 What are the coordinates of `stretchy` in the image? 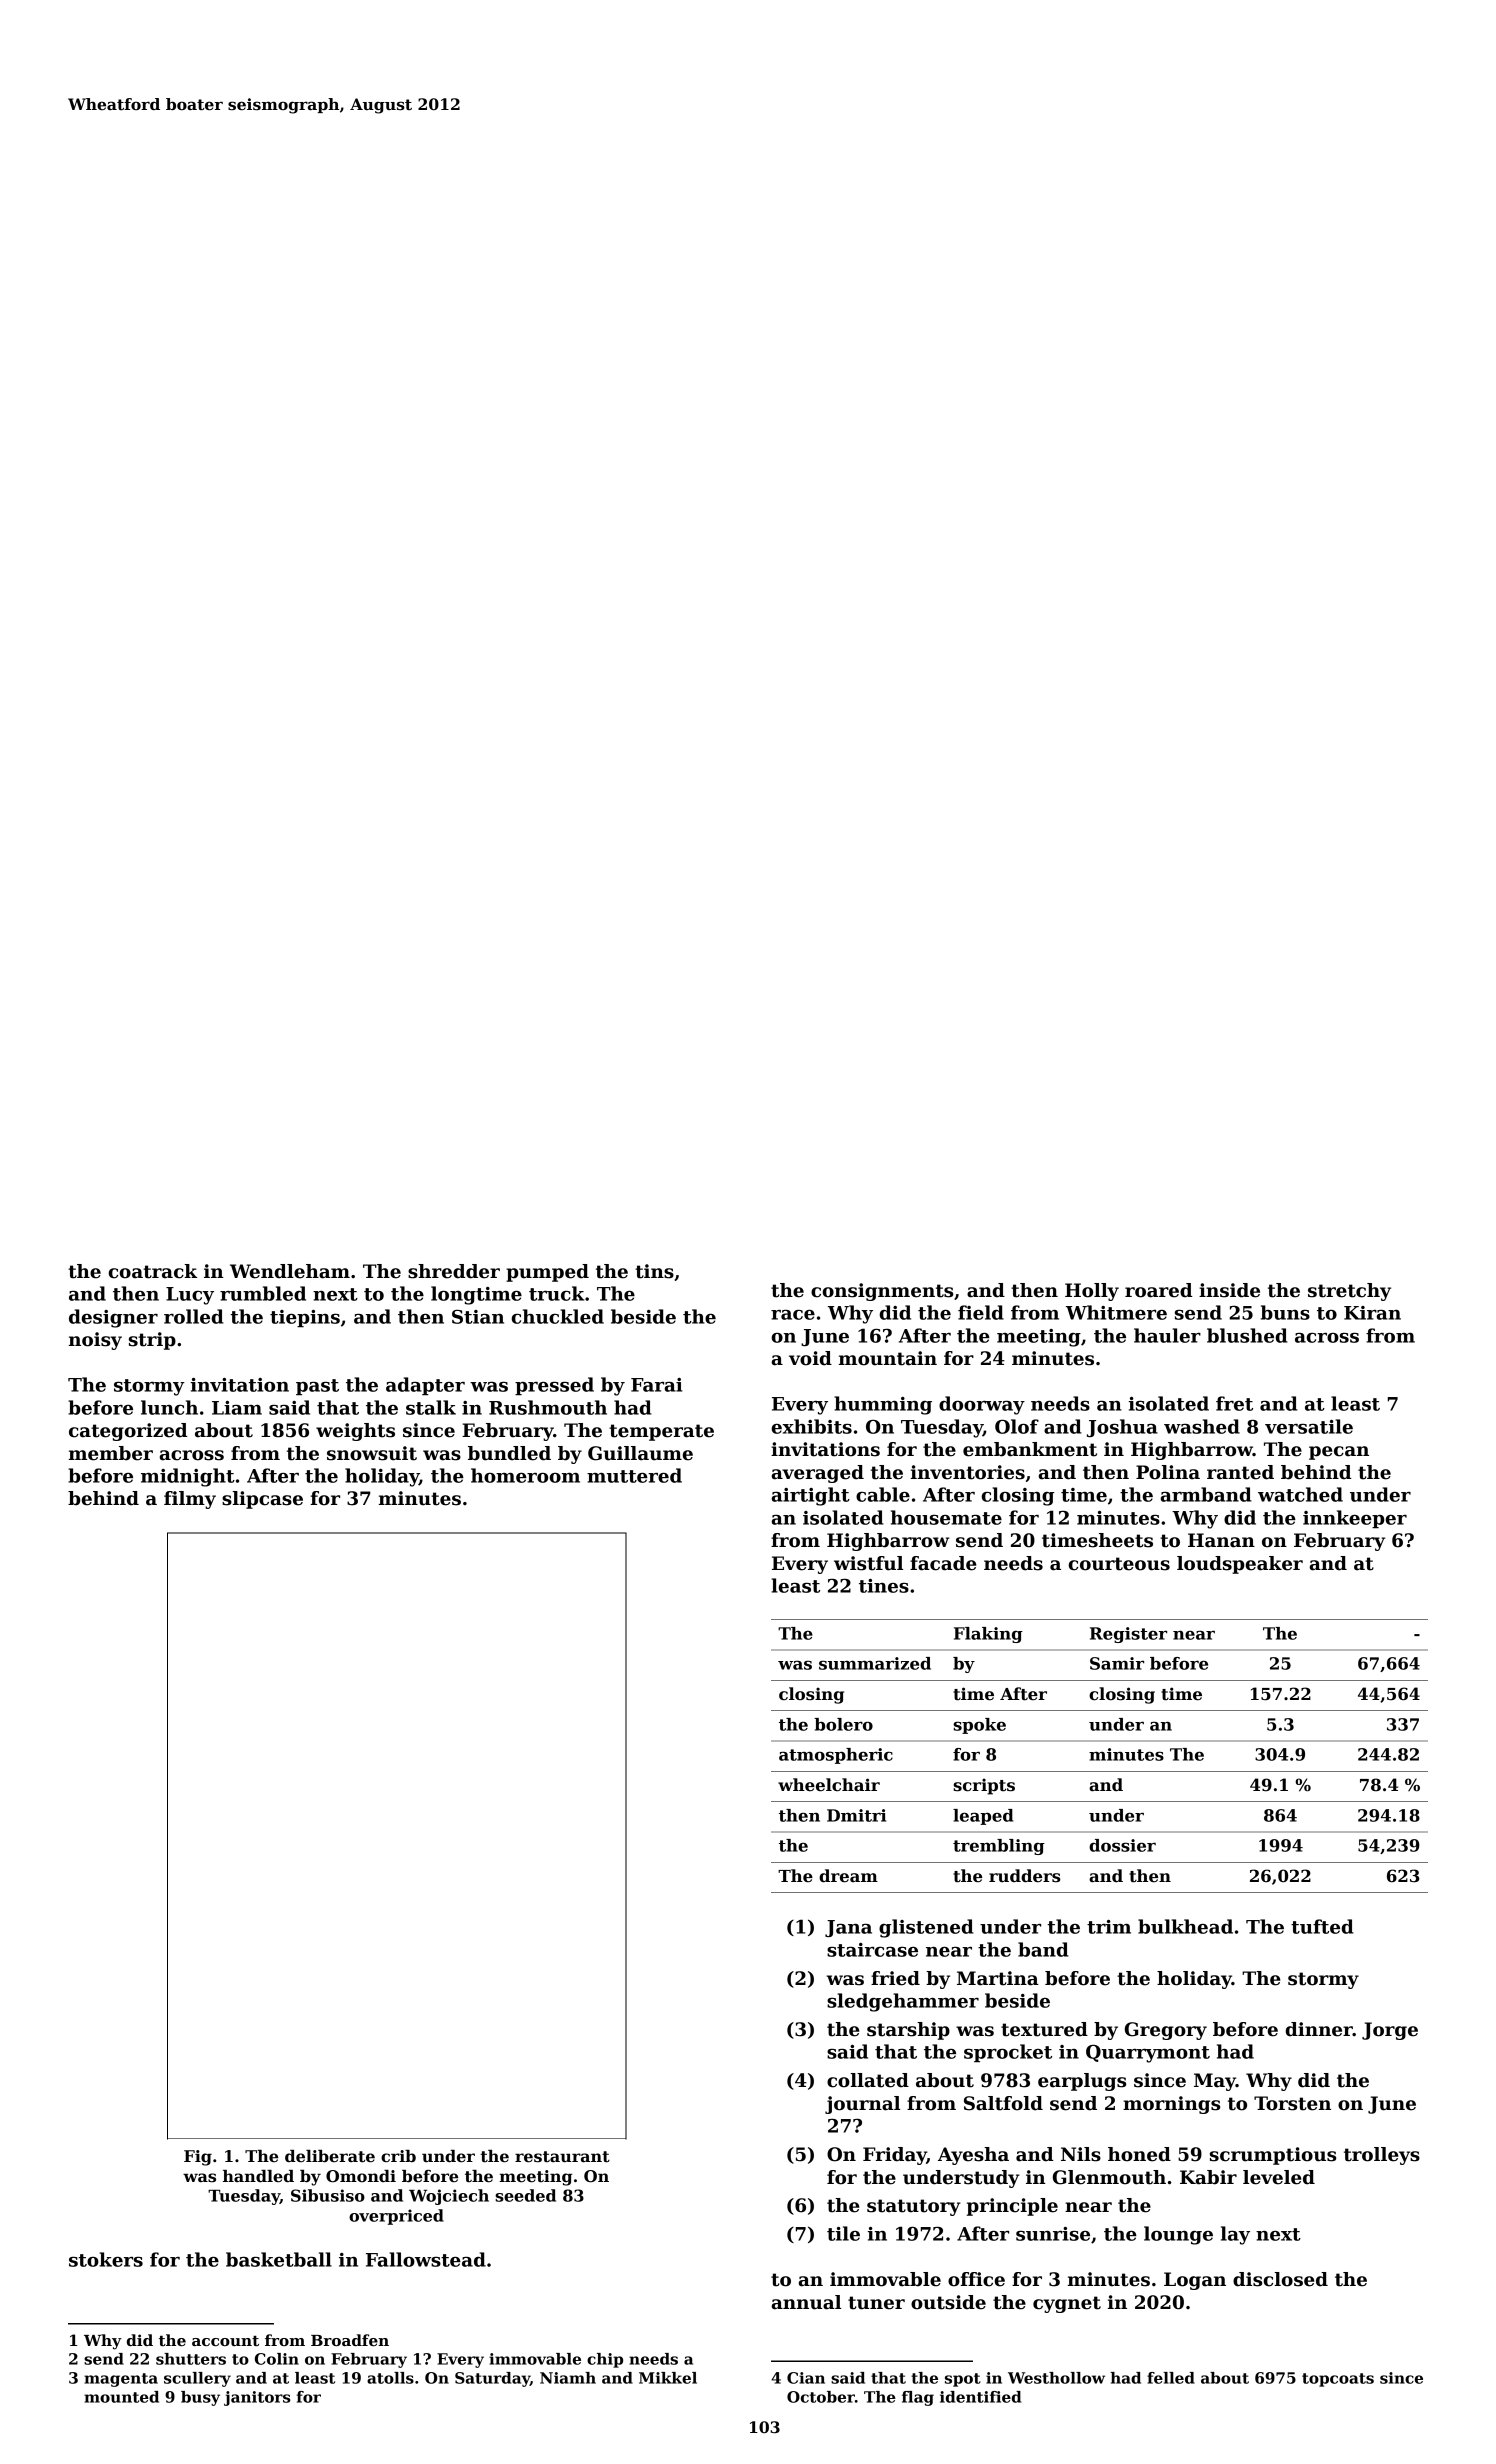 It's located at (1349, 1292).
